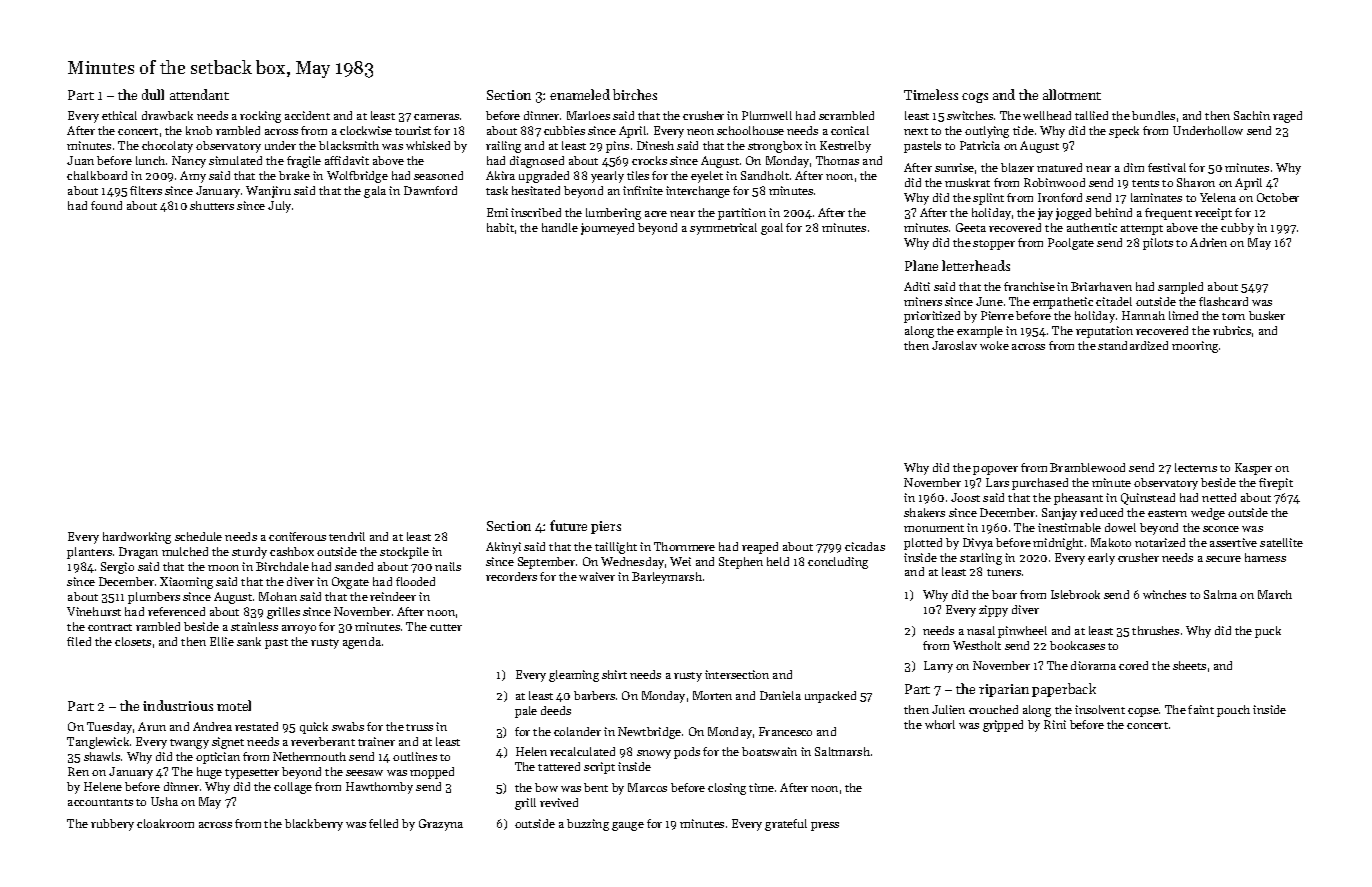 Image resolution: width=1372 pixels, height=887 pixels. Describe the element at coordinates (1004, 690) in the image. I see `riparian` at that location.
